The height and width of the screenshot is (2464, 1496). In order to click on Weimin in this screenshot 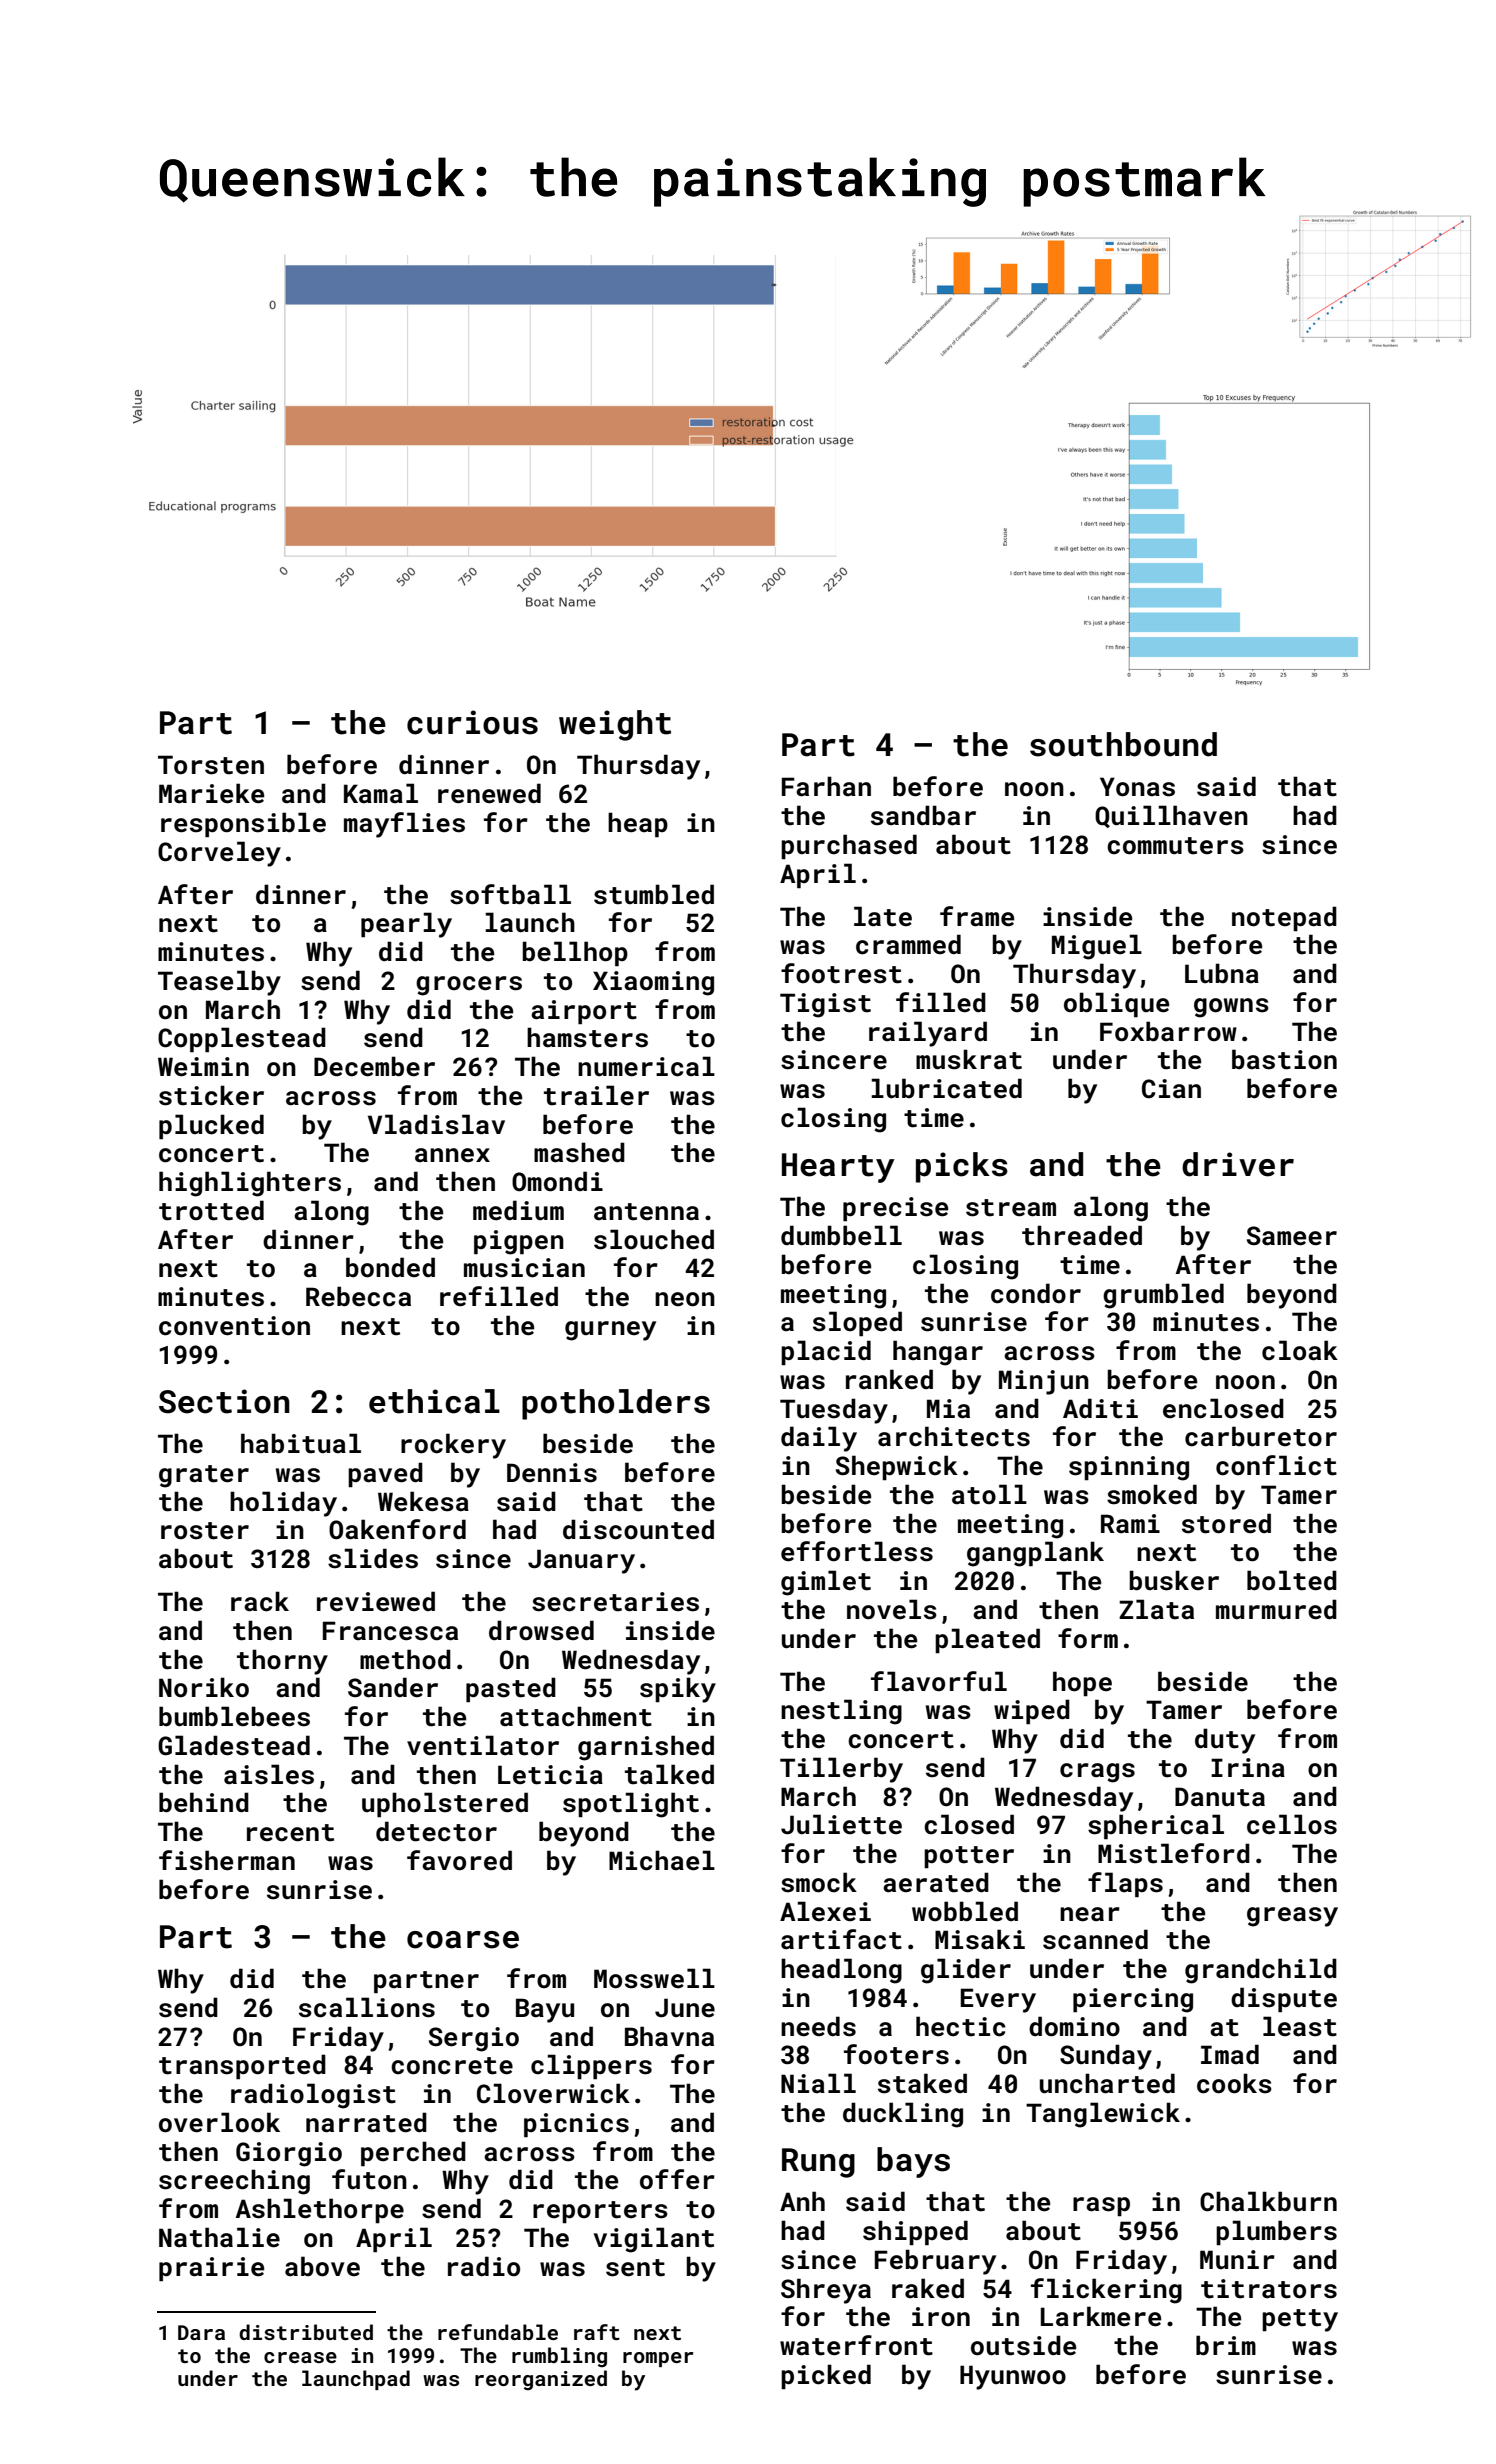, I will do `click(203, 1067)`.
